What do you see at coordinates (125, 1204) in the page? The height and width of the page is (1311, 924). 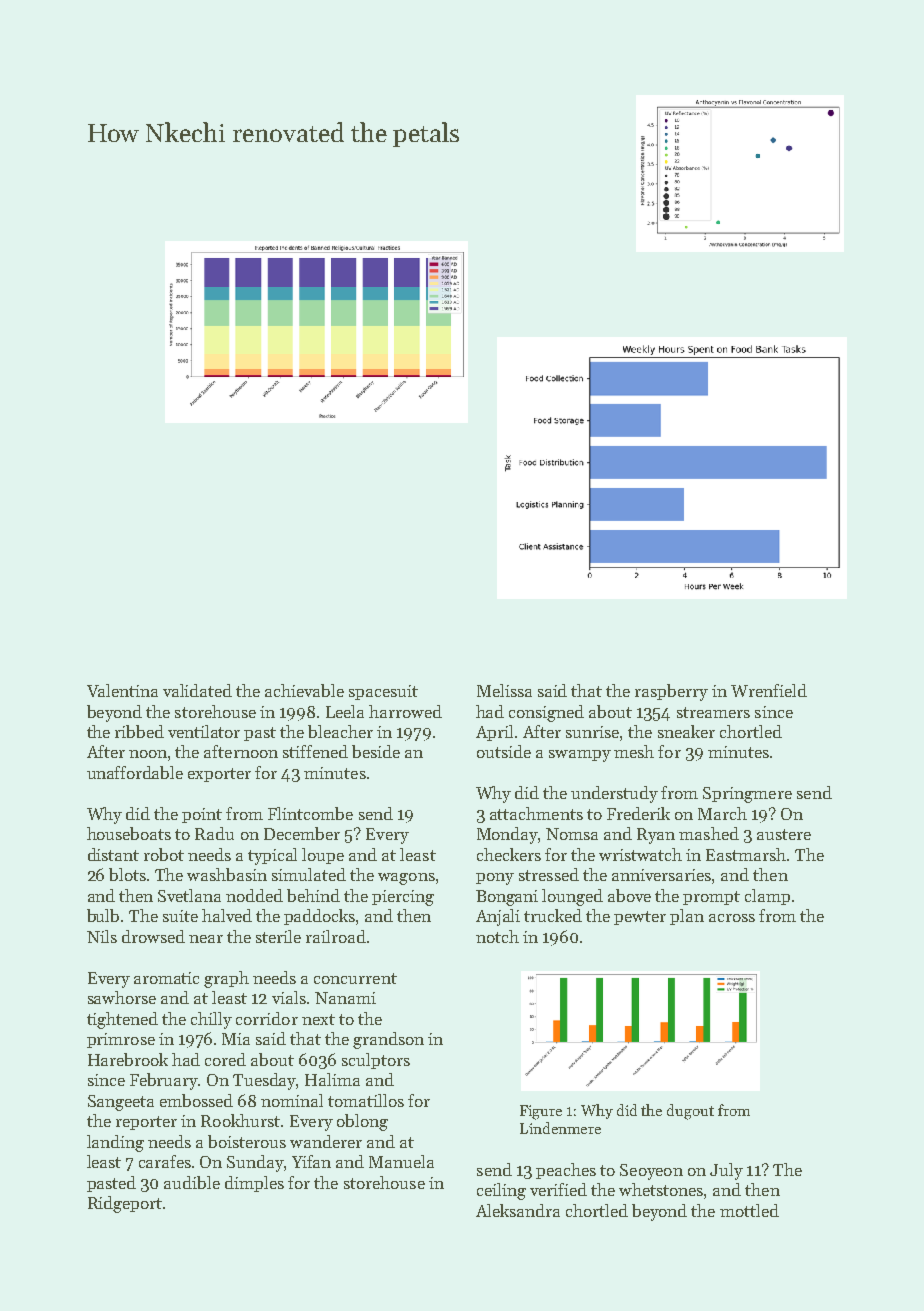 I see `Ridgeport` at bounding box center [125, 1204].
